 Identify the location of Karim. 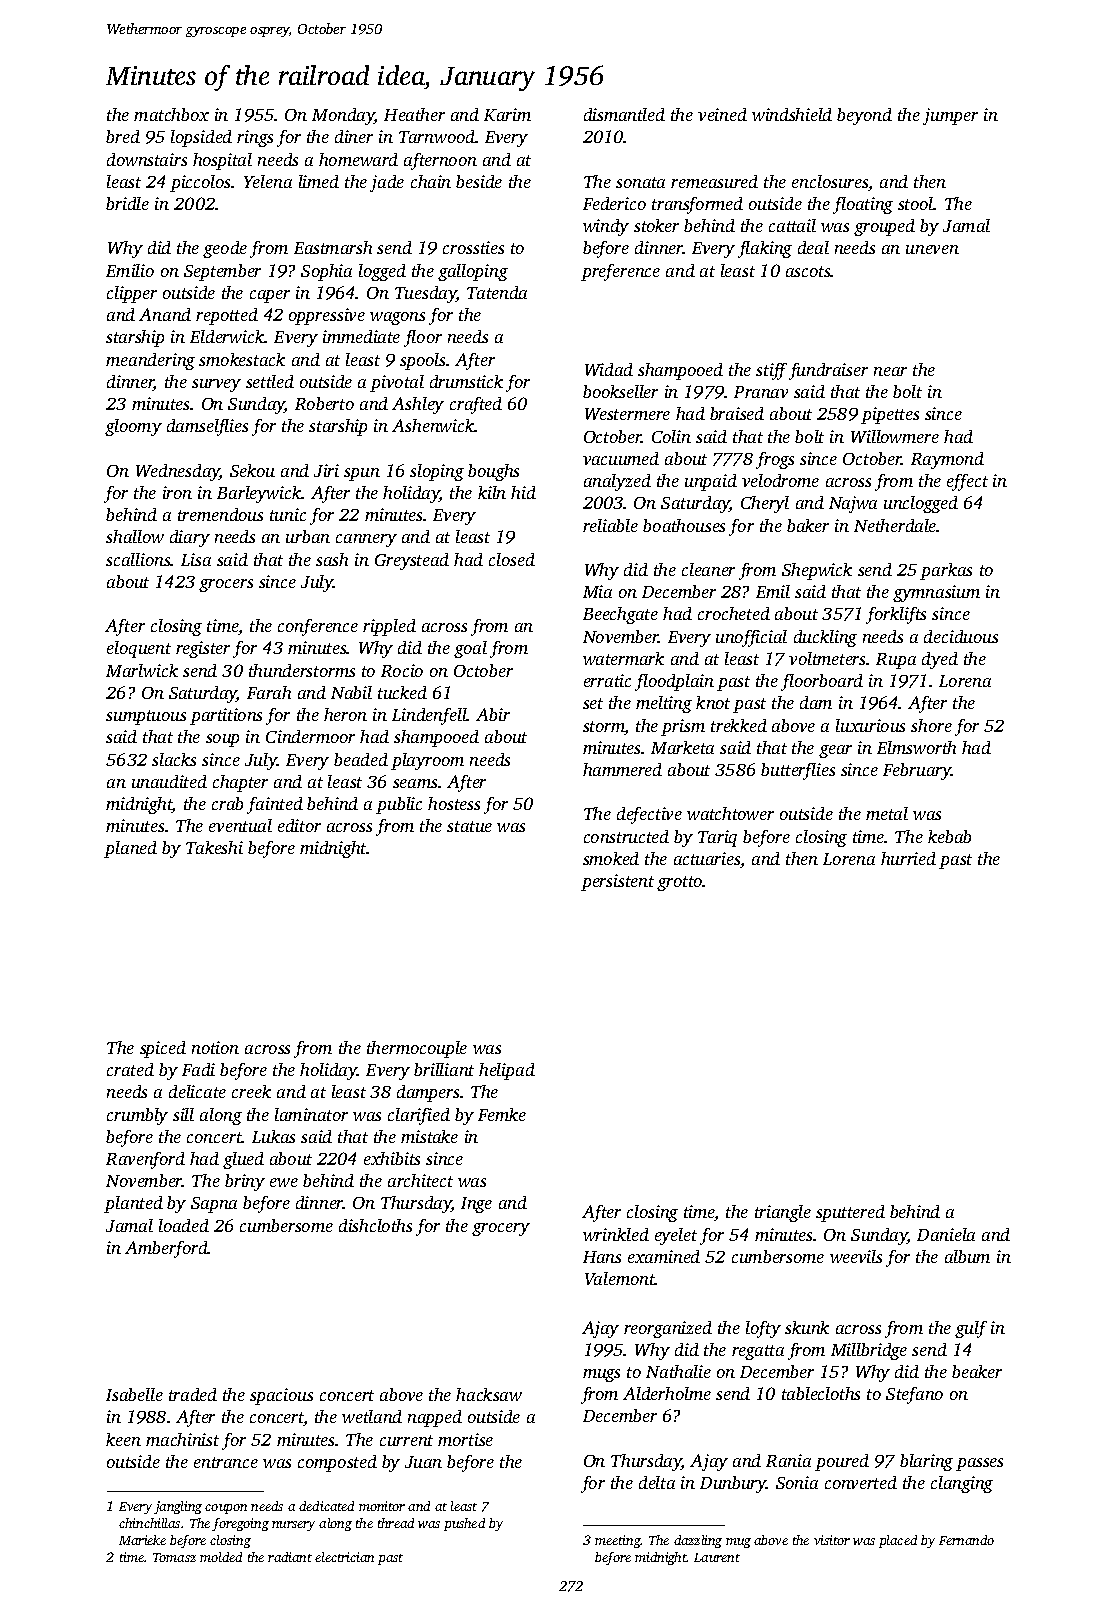
(507, 114).
